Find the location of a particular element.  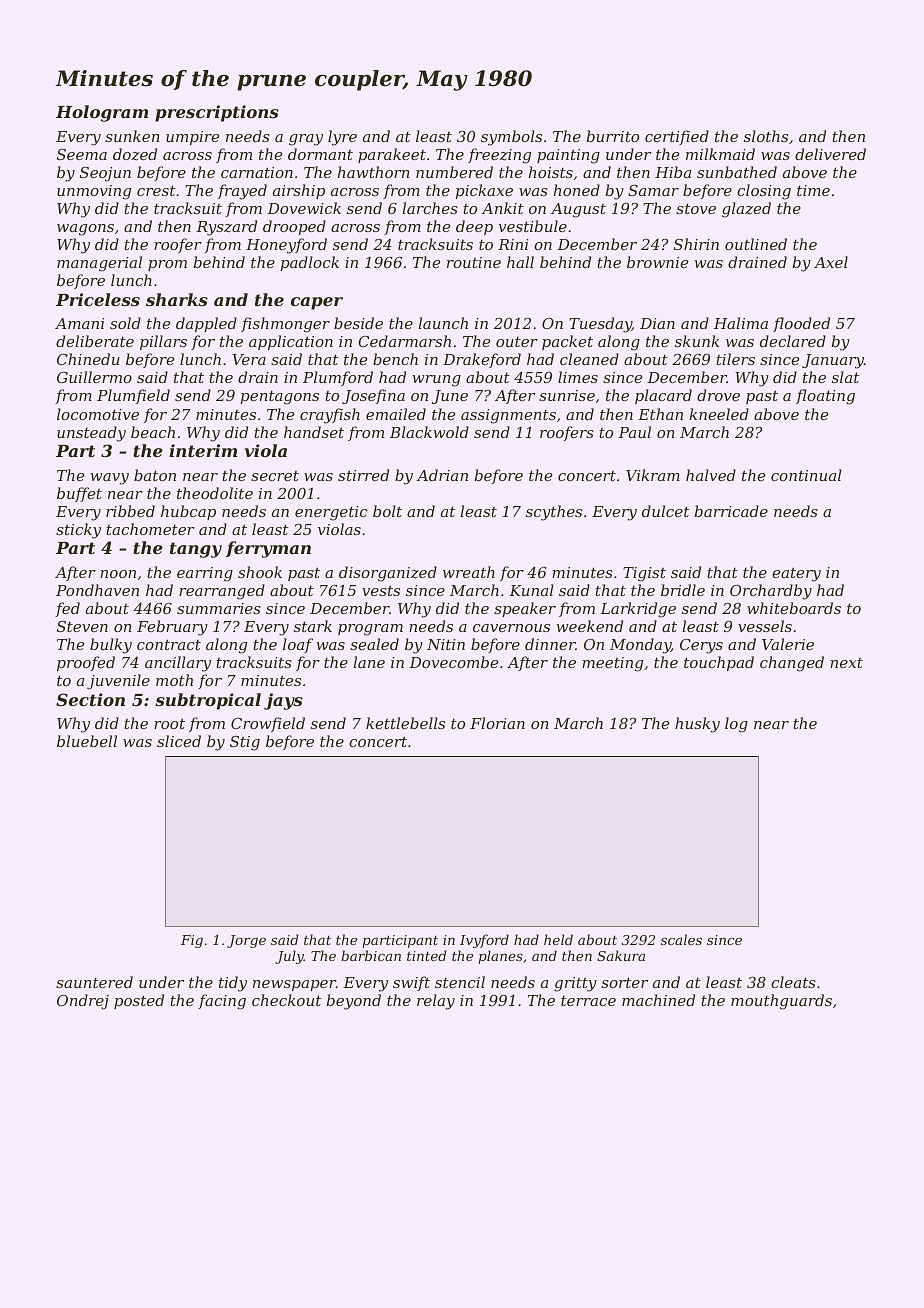

moth is located at coordinates (174, 680).
